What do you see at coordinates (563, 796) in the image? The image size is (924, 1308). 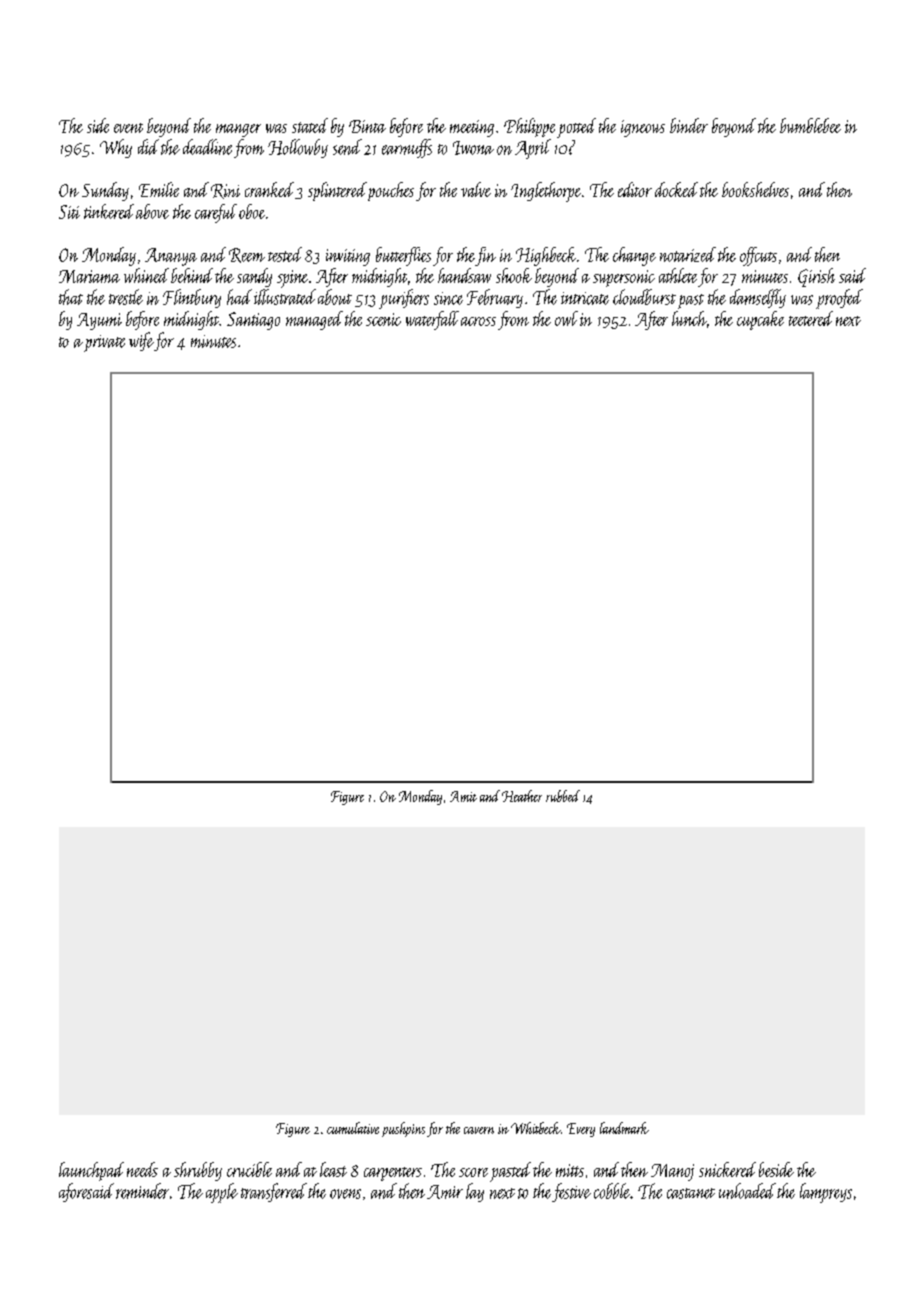 I see `rubbed` at bounding box center [563, 796].
